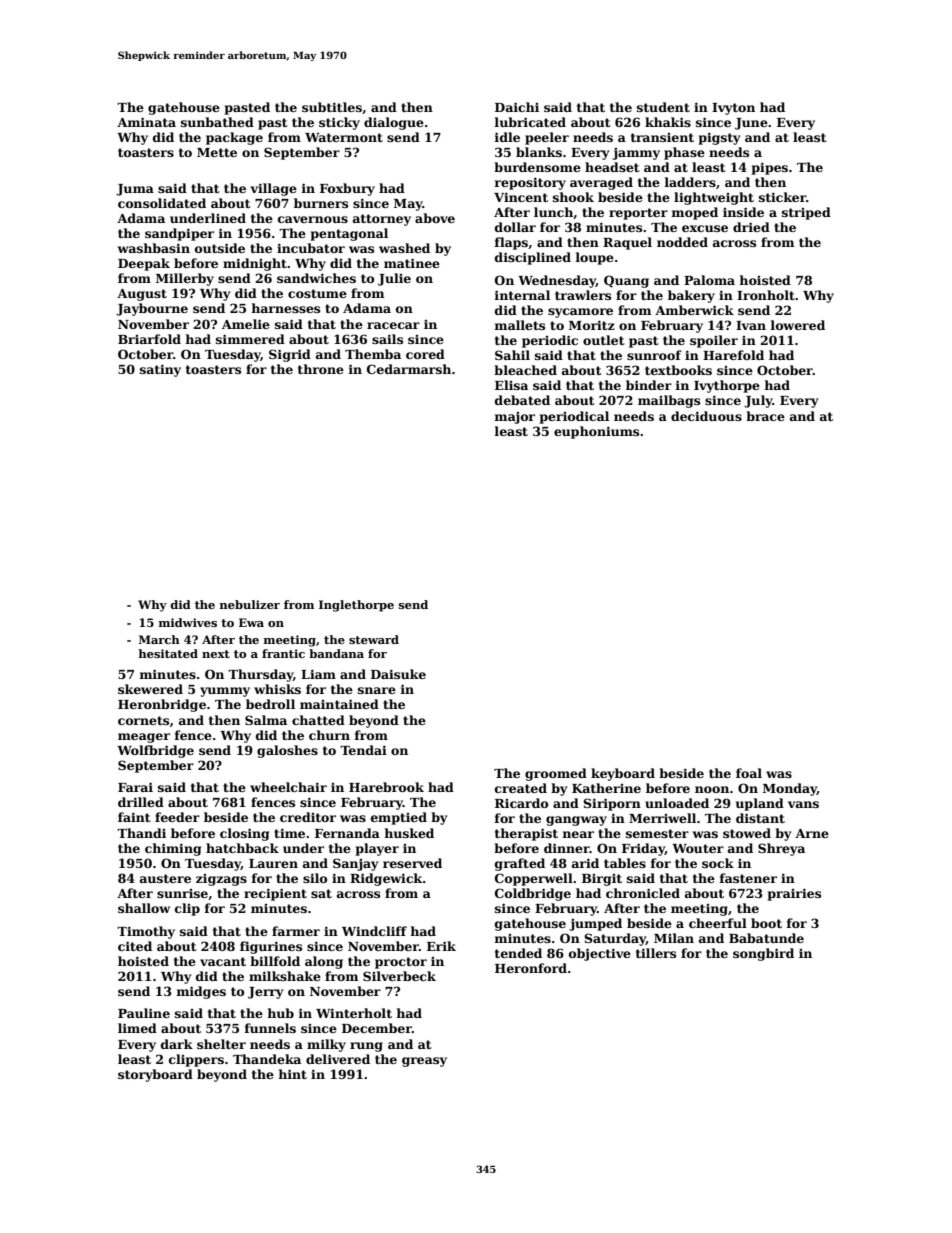 The image size is (952, 1233). What do you see at coordinates (441, 946) in the screenshot?
I see `Erik` at bounding box center [441, 946].
